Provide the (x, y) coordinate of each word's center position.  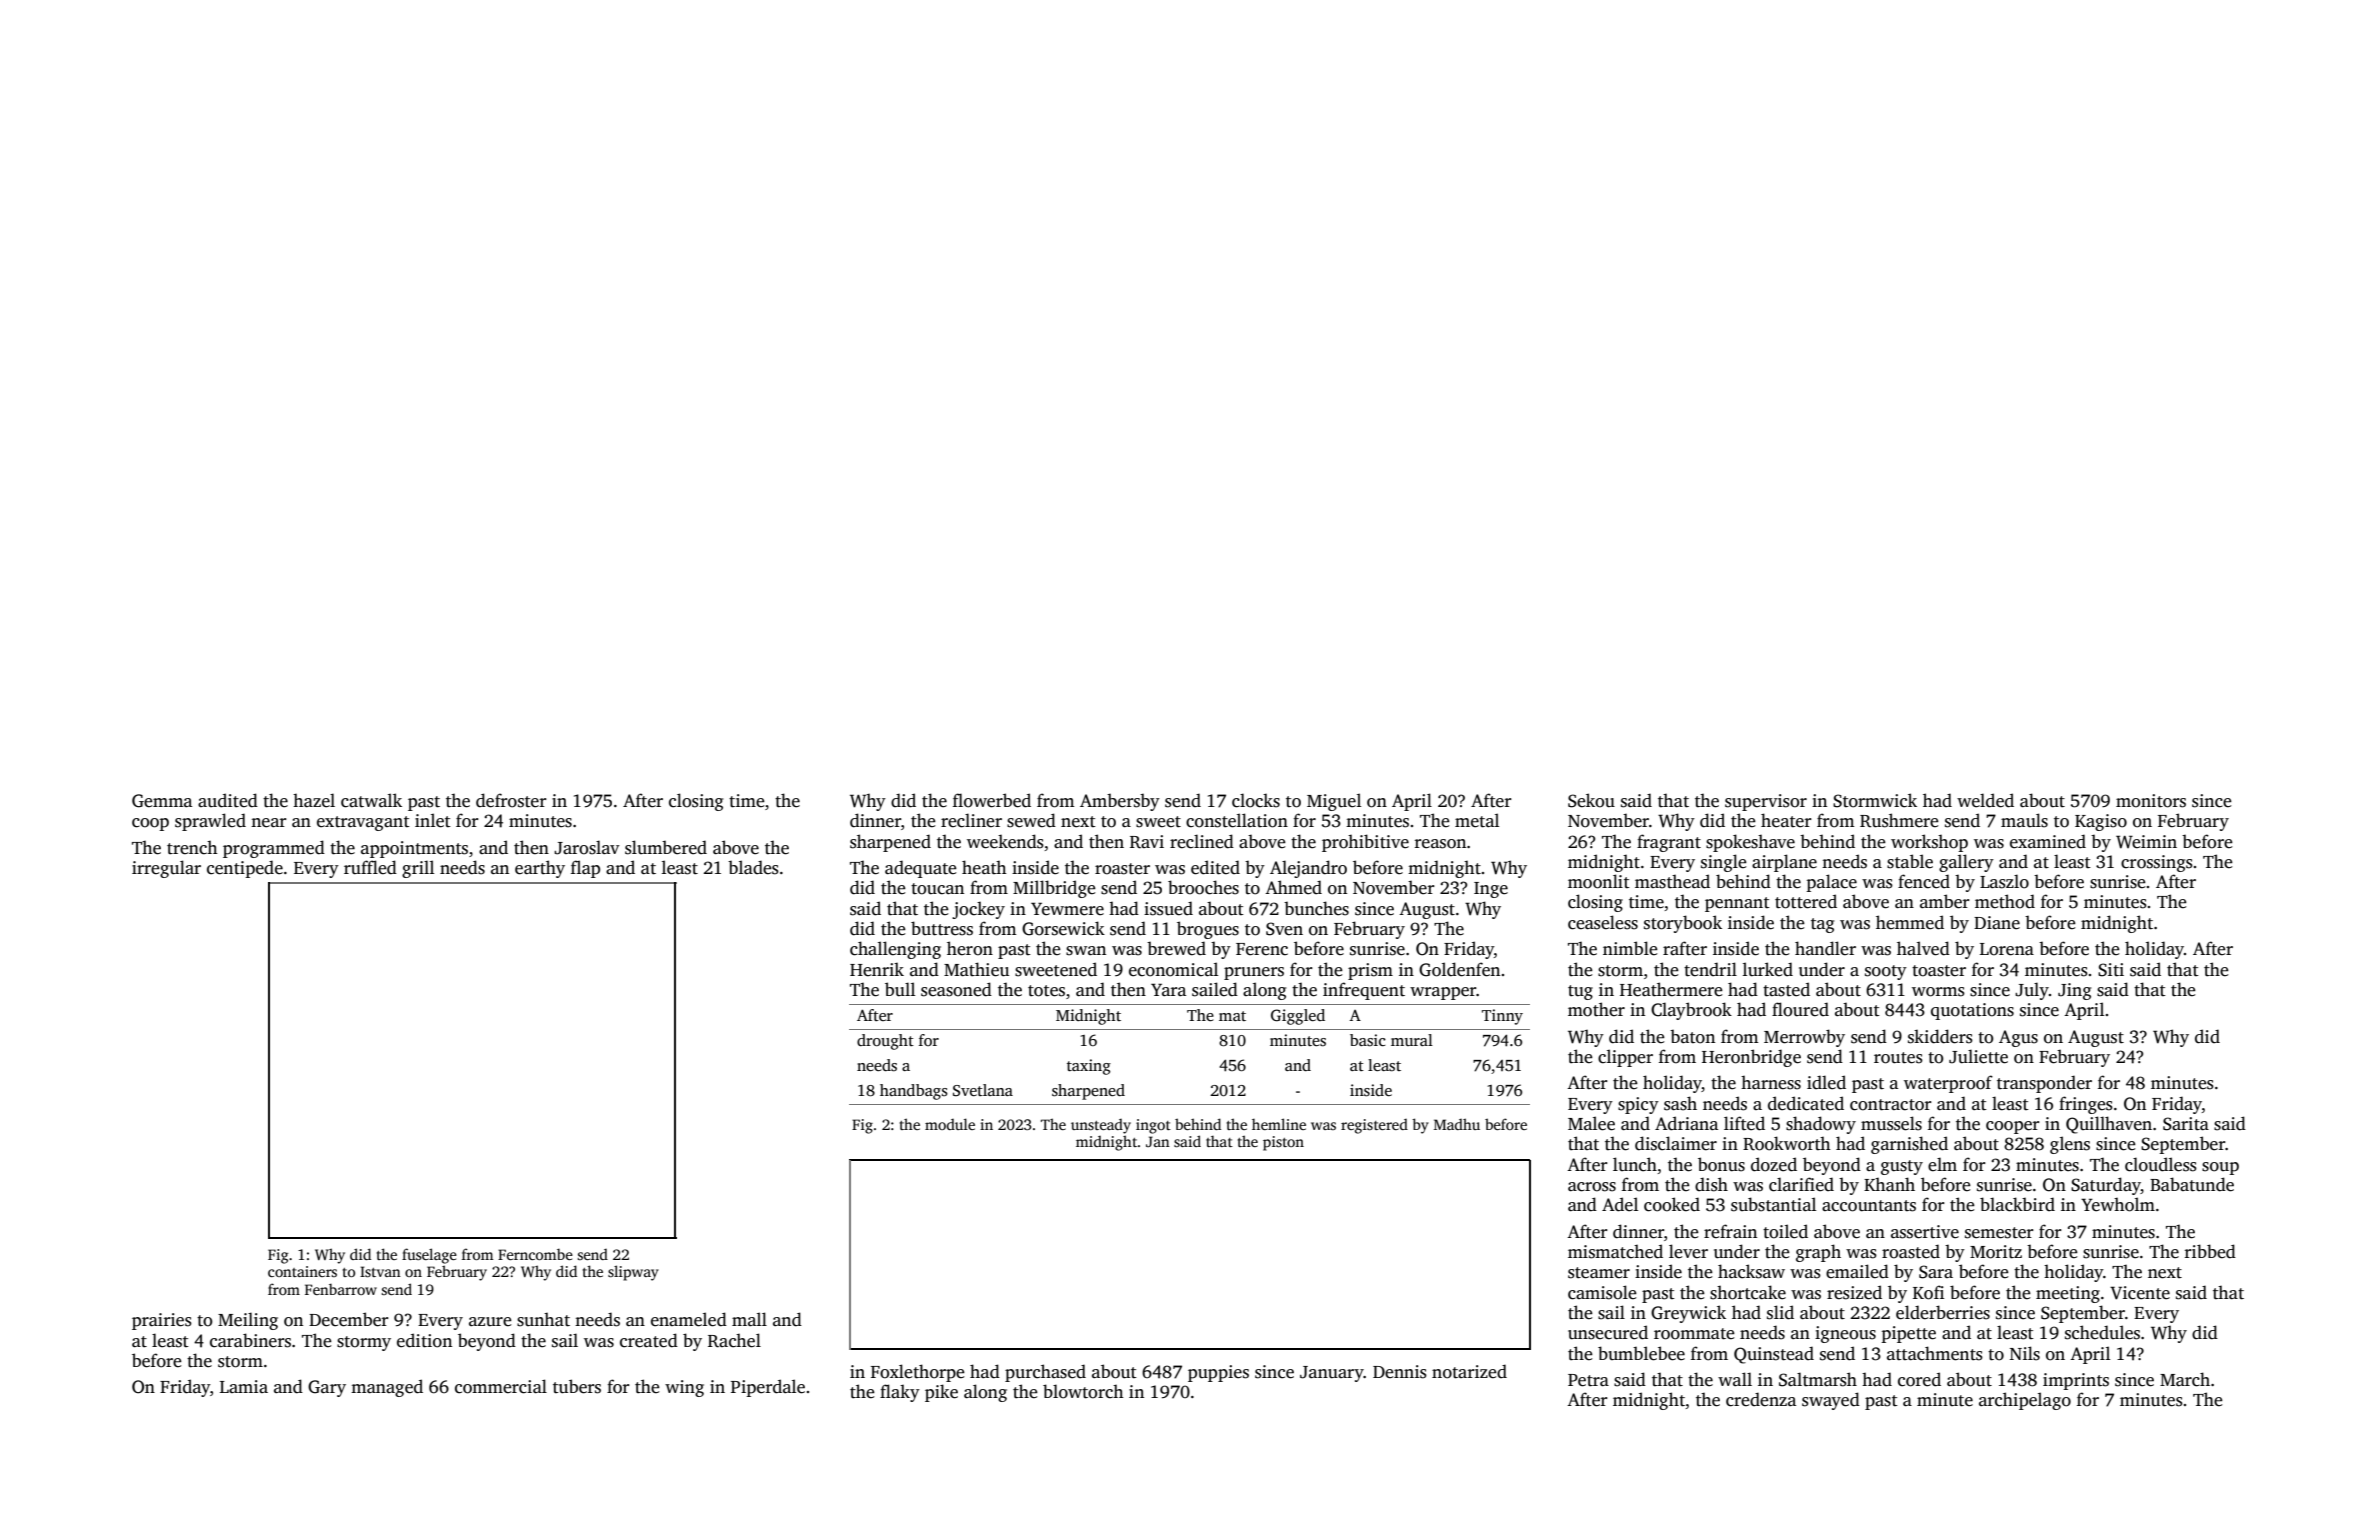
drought (885, 1042)
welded (1985, 800)
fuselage (429, 1256)
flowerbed (992, 800)
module (950, 1124)
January (1332, 1374)
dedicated (1806, 1103)
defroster (511, 800)
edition (424, 1340)
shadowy (1821, 1125)
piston (1283, 1143)
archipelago (2025, 1401)
